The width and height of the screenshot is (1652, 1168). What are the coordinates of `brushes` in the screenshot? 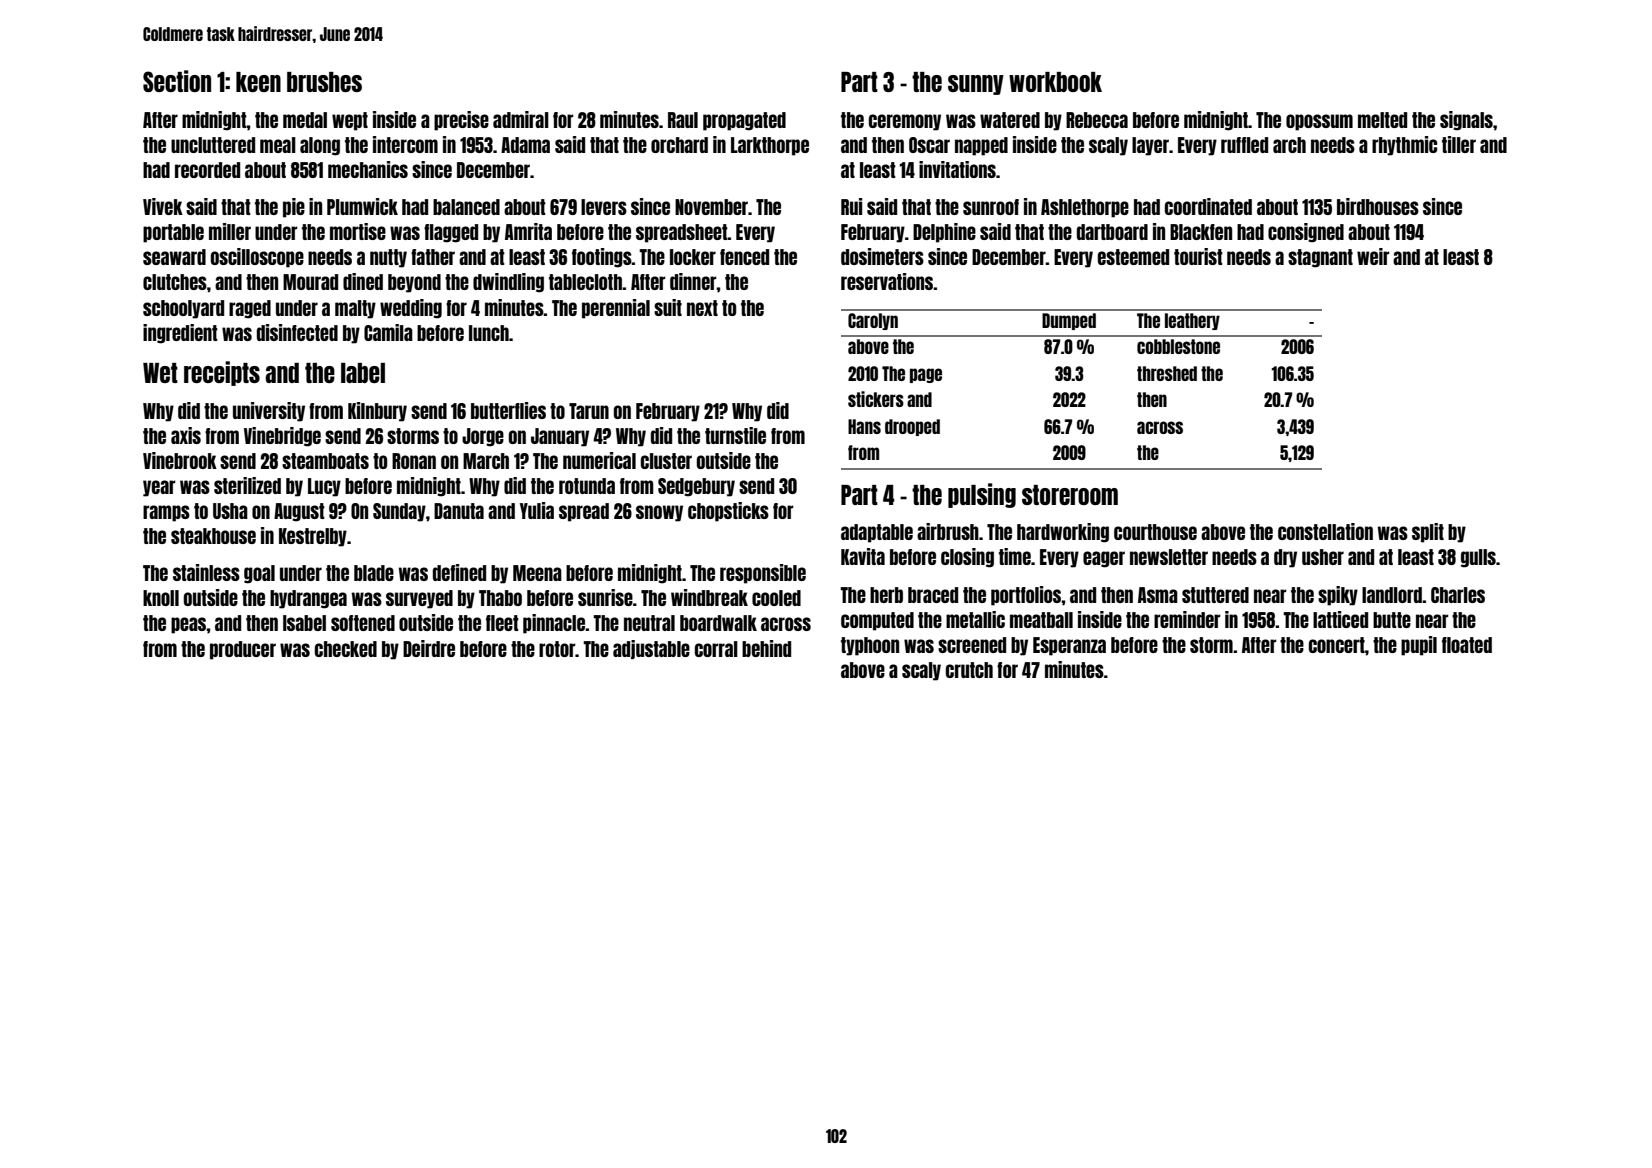 It's located at (324, 82).
